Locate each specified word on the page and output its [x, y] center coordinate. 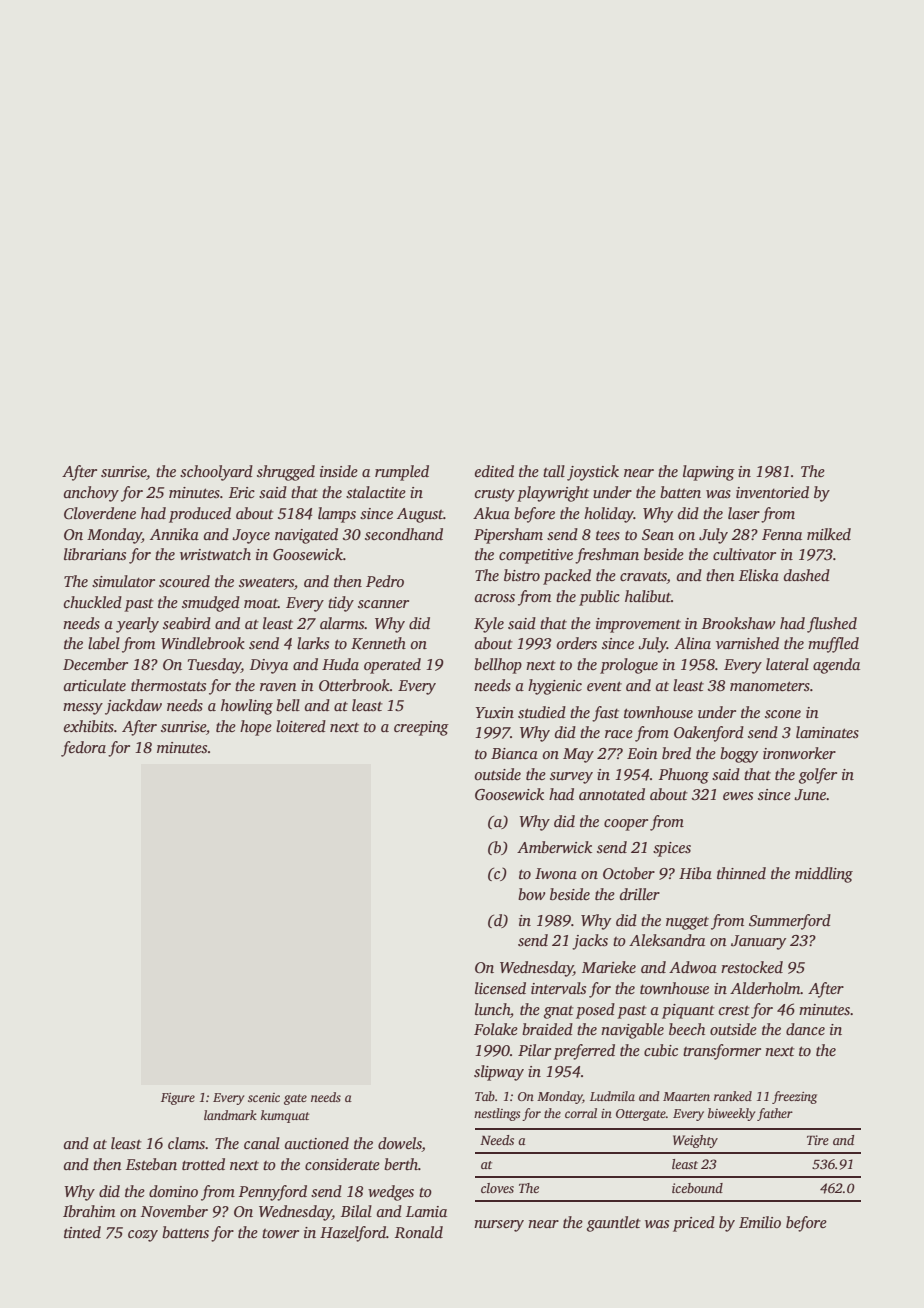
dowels [400, 1144]
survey [571, 778]
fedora [83, 749]
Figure [178, 1099]
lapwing [709, 473]
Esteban [151, 1164]
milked [829, 534]
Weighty [695, 1141]
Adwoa [693, 967]
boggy [739, 755]
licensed [500, 988]
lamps [337, 515]
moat [261, 603]
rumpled [402, 473]
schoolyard [216, 473]
